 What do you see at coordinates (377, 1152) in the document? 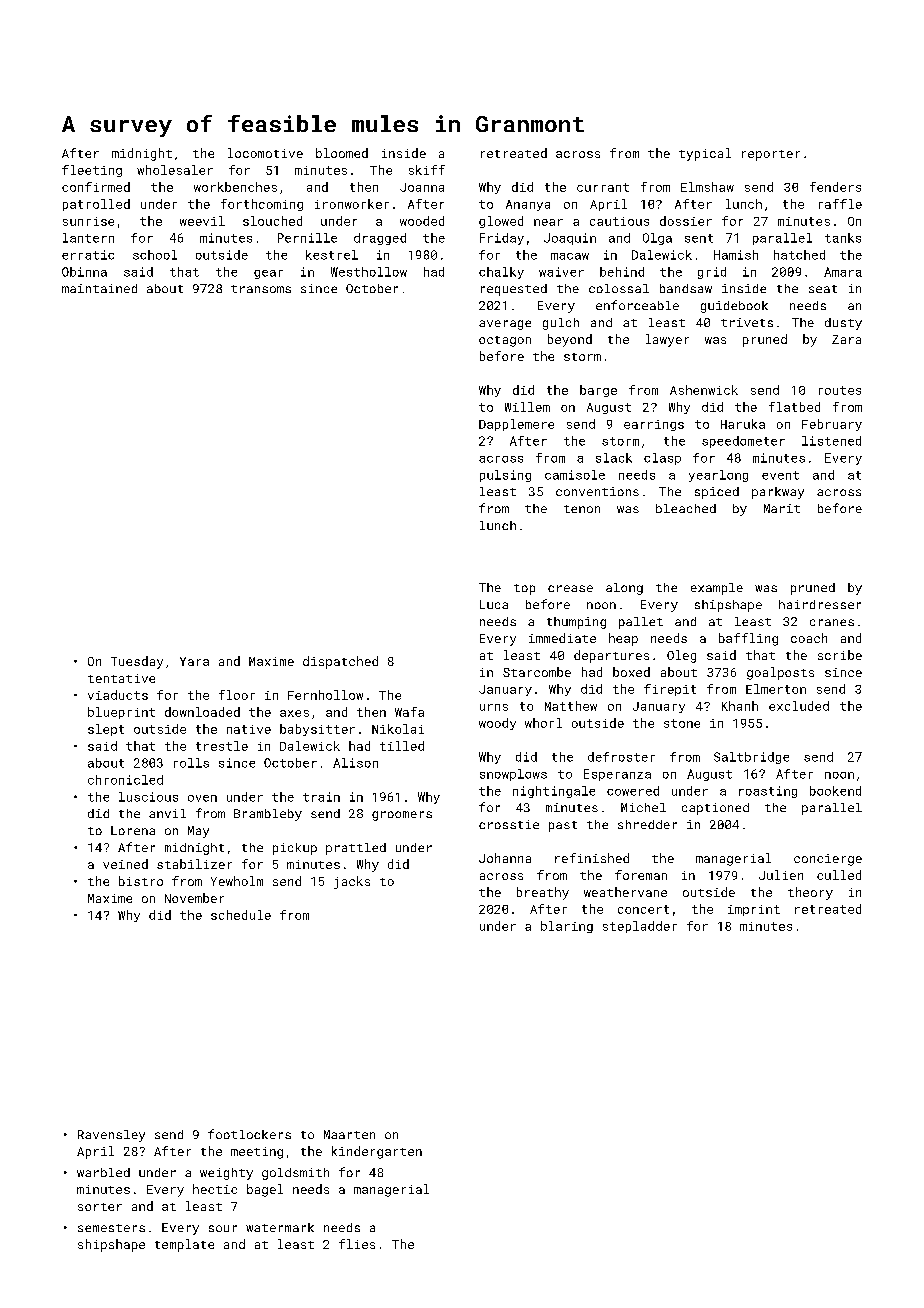
I see `kindergarten` at bounding box center [377, 1152].
